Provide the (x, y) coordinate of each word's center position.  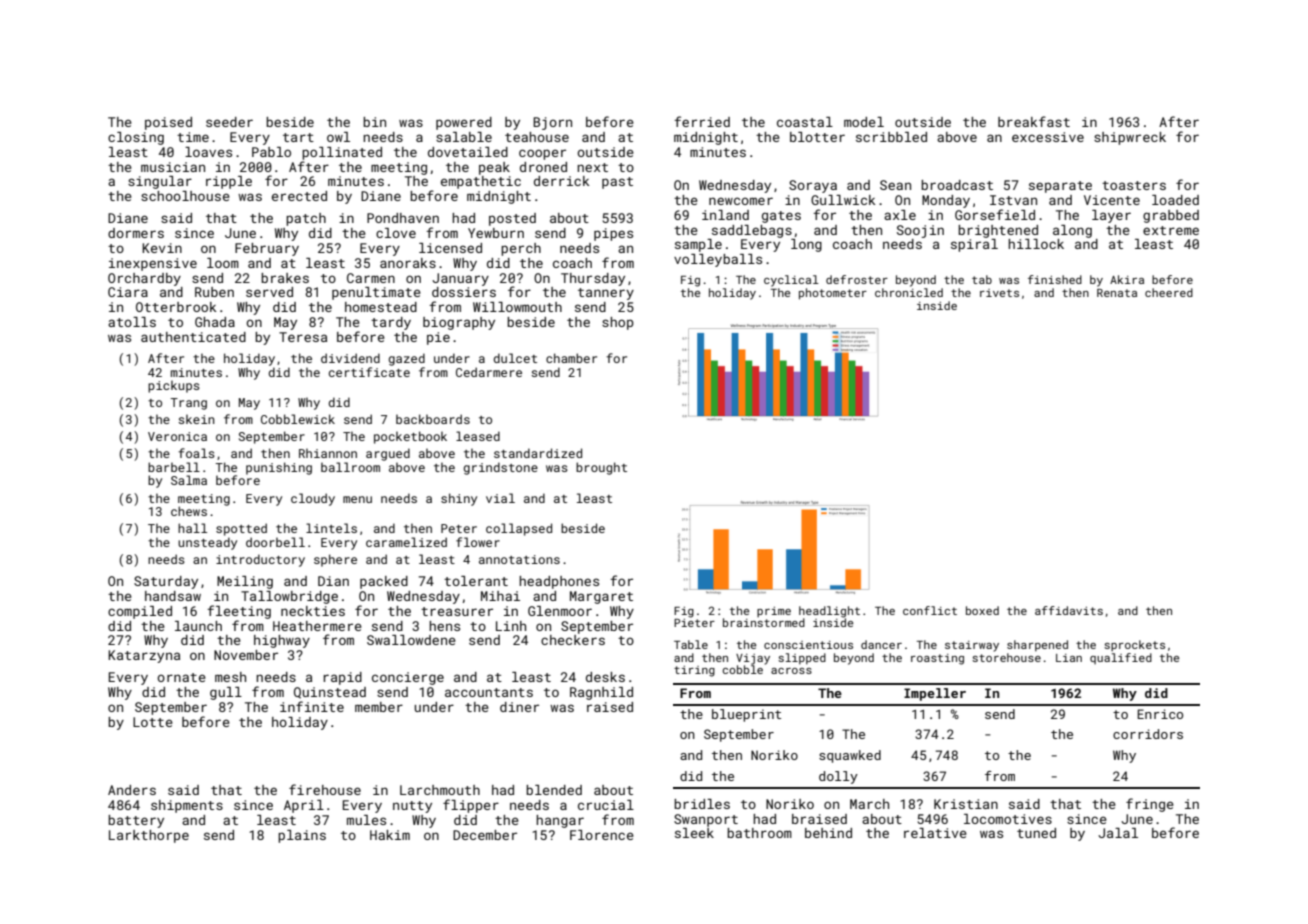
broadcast (957, 185)
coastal (805, 122)
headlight (829, 612)
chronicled (909, 292)
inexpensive (153, 264)
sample (698, 245)
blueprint (746, 715)
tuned (1036, 833)
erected (299, 196)
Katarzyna (144, 656)
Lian (1069, 658)
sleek (694, 833)
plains (302, 836)
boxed (982, 610)
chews (189, 511)
